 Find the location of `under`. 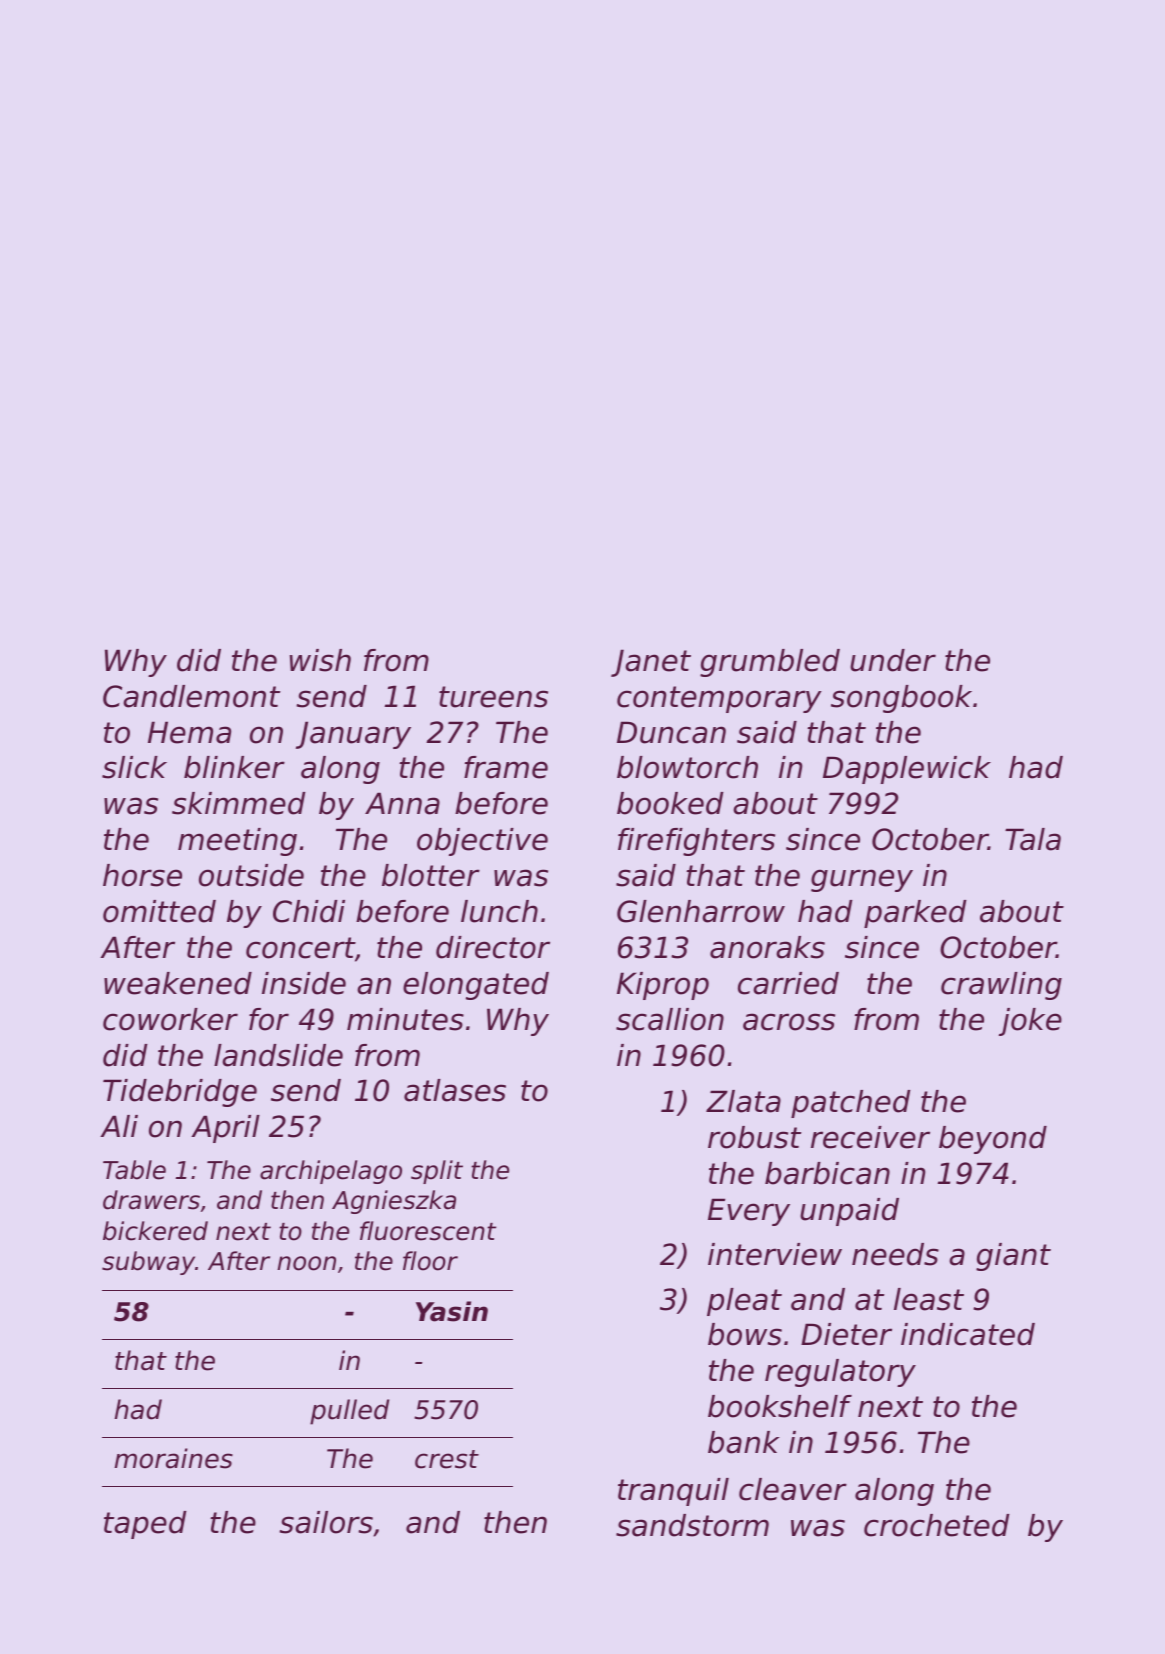

under is located at coordinates (893, 660).
